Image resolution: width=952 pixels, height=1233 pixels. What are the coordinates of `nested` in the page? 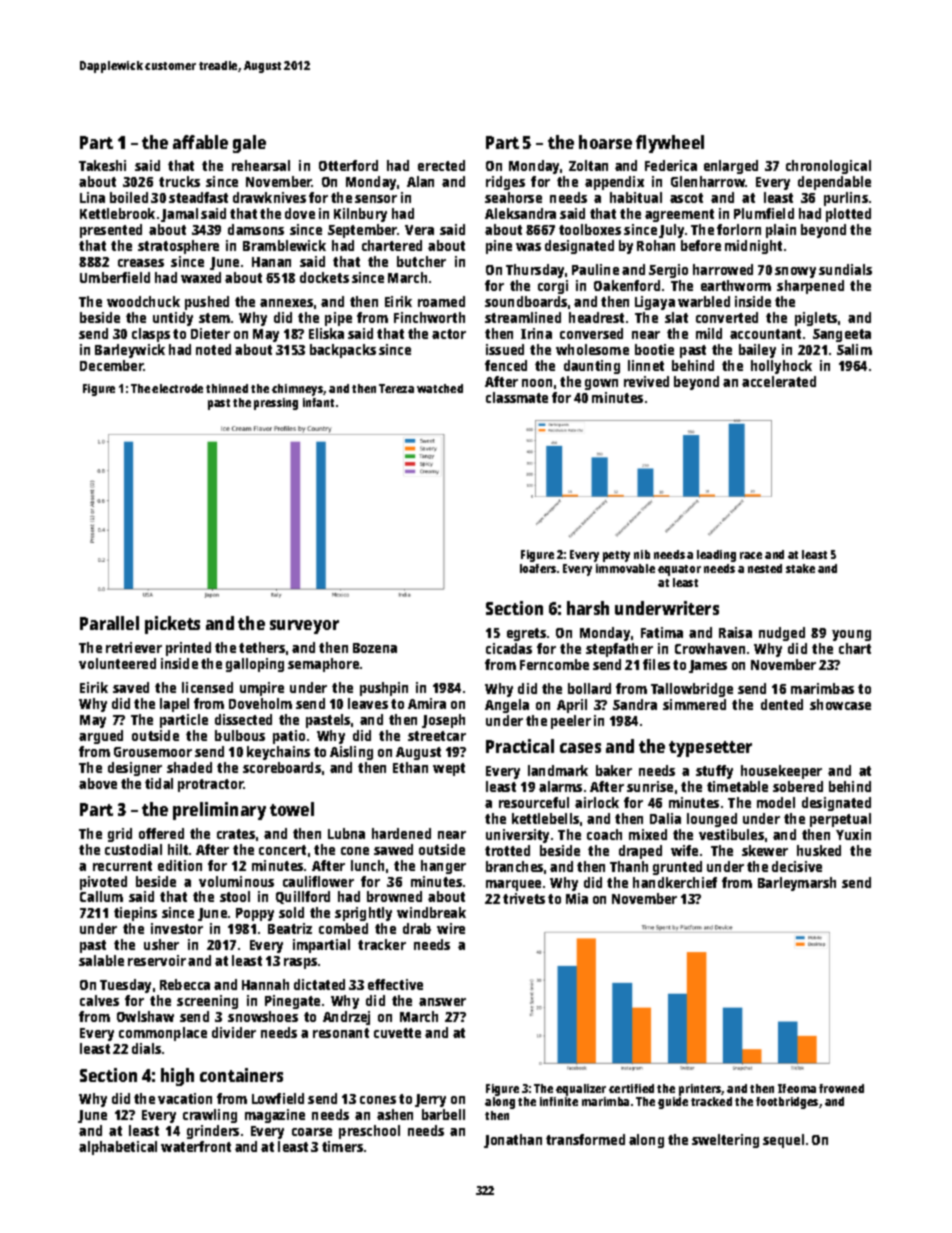 It's located at (765, 568).
